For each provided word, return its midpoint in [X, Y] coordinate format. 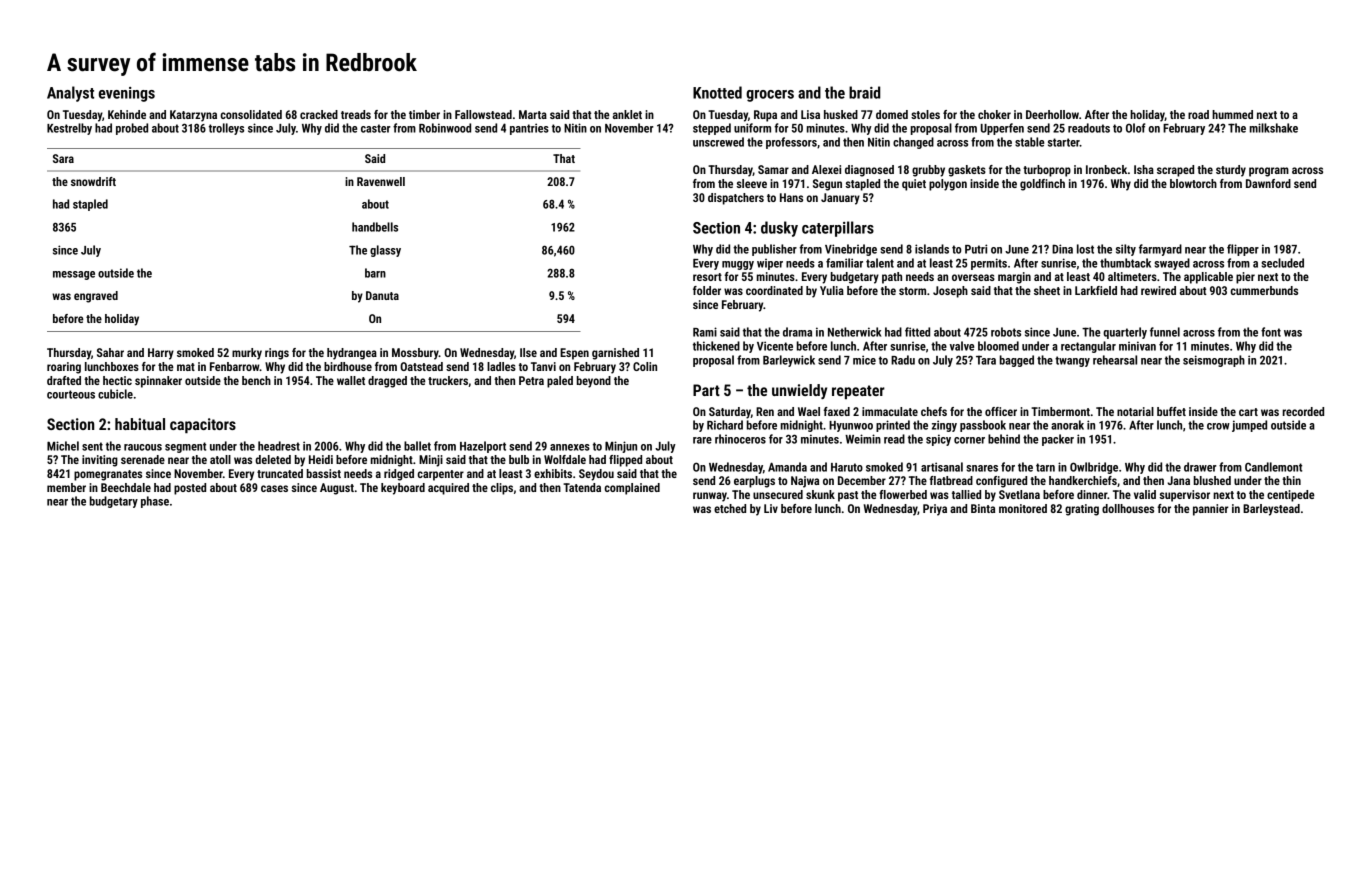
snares [982, 468]
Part [706, 390]
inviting [100, 461]
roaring [64, 368]
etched [730, 508]
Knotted [717, 92]
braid [864, 92]
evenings [127, 94]
